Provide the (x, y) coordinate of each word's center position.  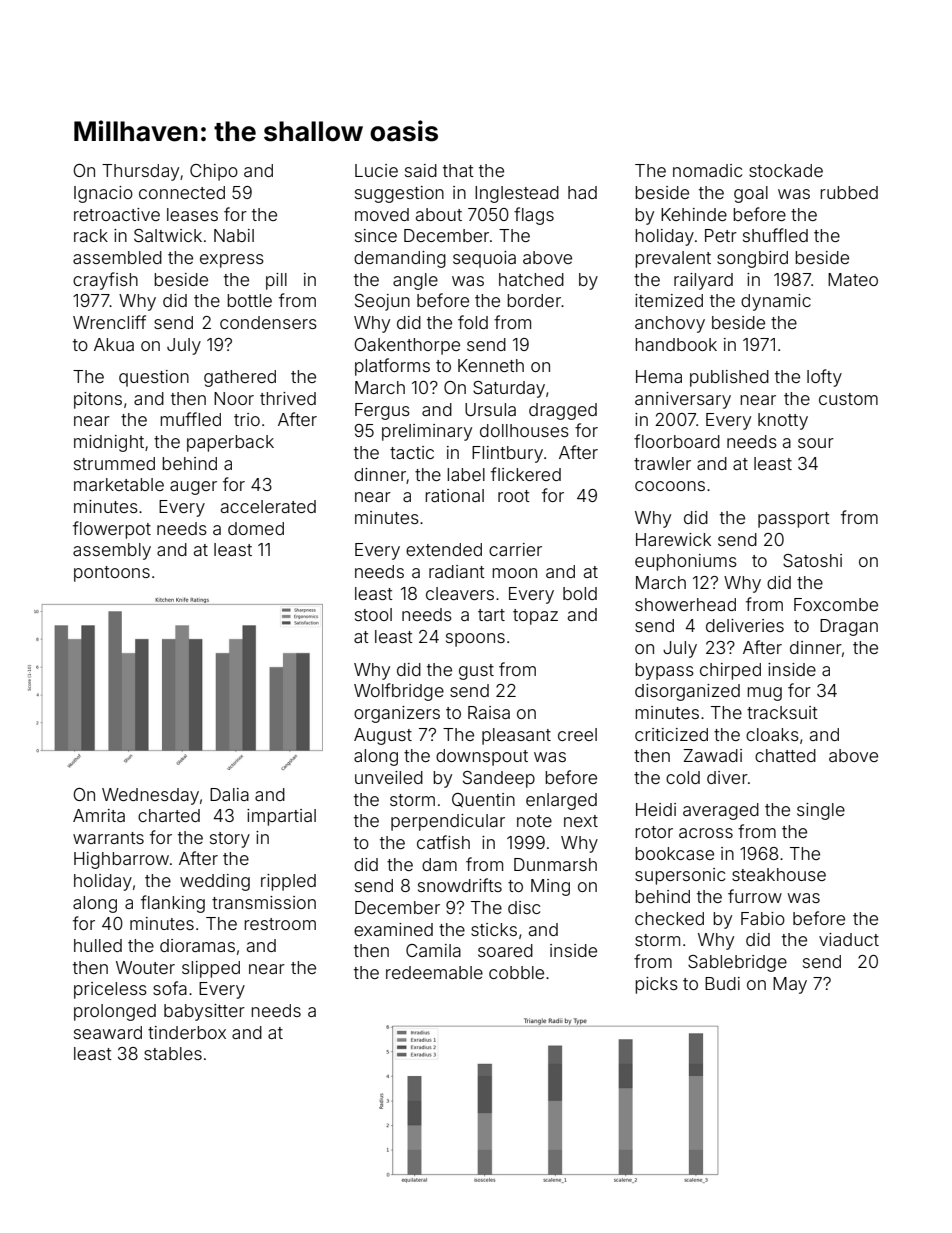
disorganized (687, 692)
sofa (170, 988)
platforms (392, 367)
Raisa (489, 712)
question (154, 378)
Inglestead (517, 194)
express (232, 261)
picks (656, 985)
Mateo (853, 279)
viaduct (849, 939)
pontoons (112, 574)
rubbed (849, 192)
